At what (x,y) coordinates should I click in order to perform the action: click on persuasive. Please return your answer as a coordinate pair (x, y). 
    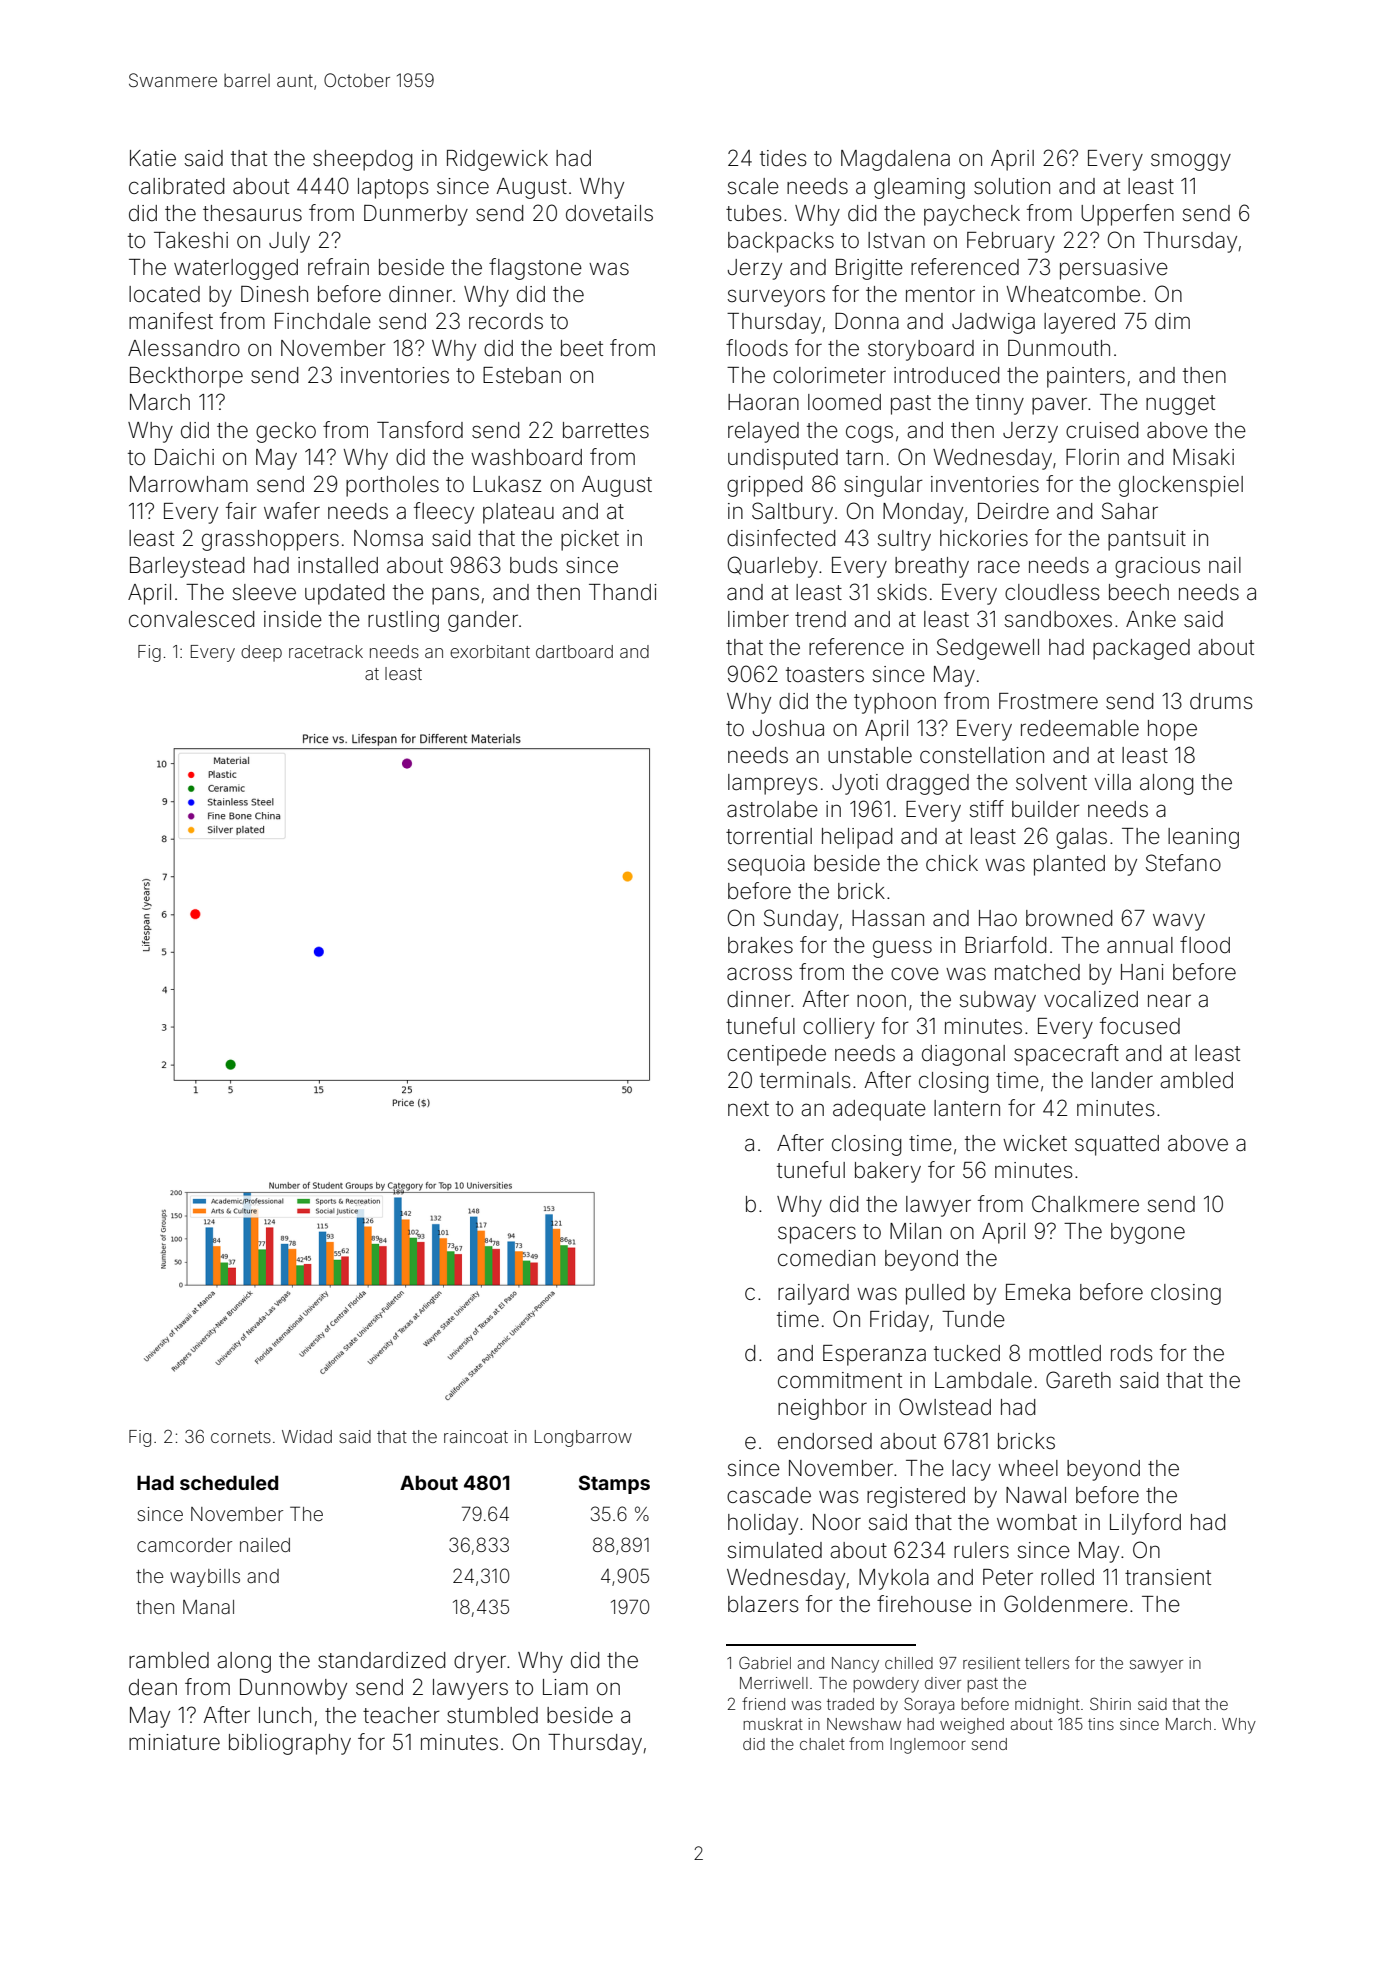
    Looking at the image, I should click on (1114, 269).
